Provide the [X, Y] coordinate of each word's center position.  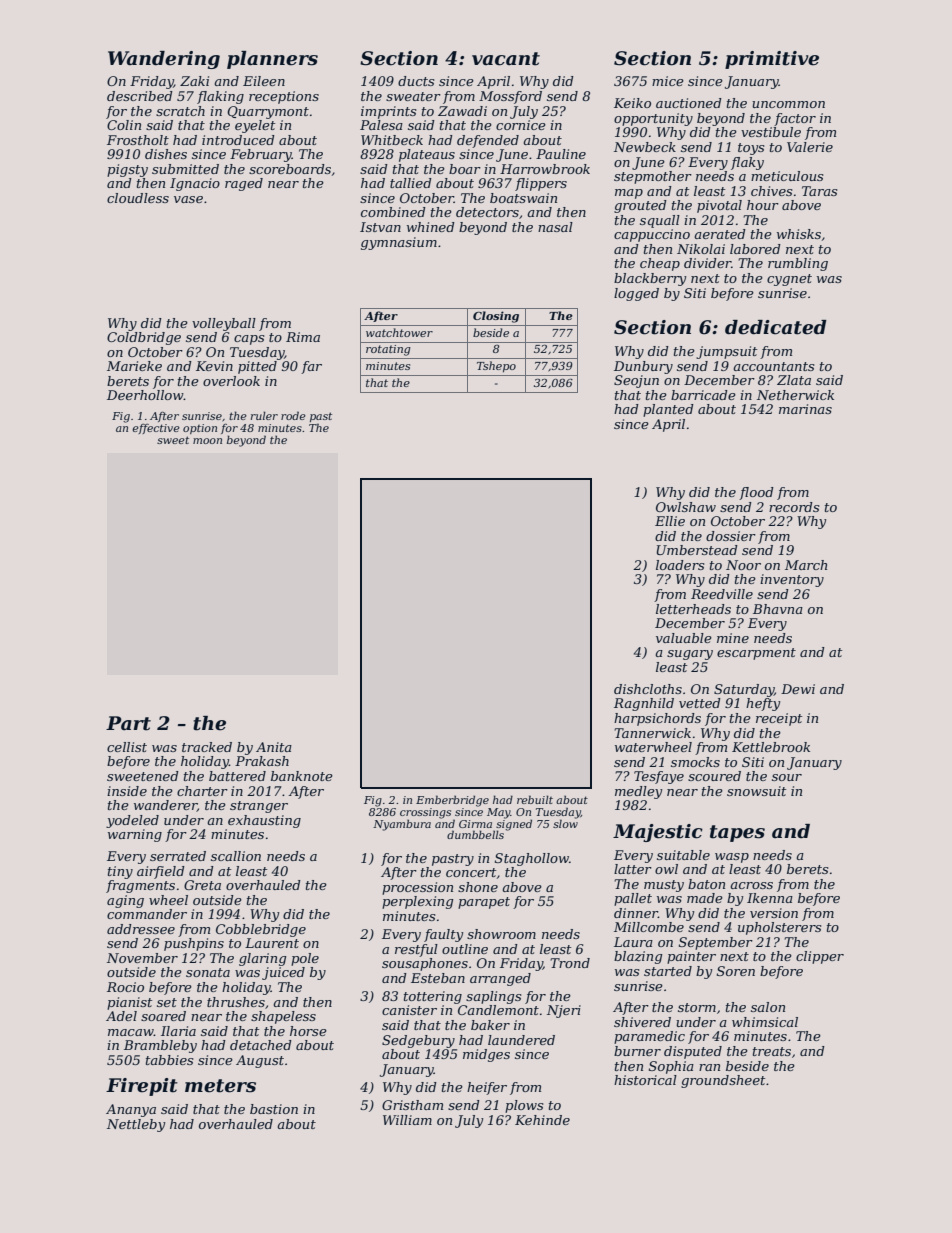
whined [431, 227]
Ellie [670, 521]
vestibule [771, 132]
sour [787, 777]
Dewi [798, 689]
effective [156, 429]
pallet [633, 899]
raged [244, 184]
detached [261, 1045]
